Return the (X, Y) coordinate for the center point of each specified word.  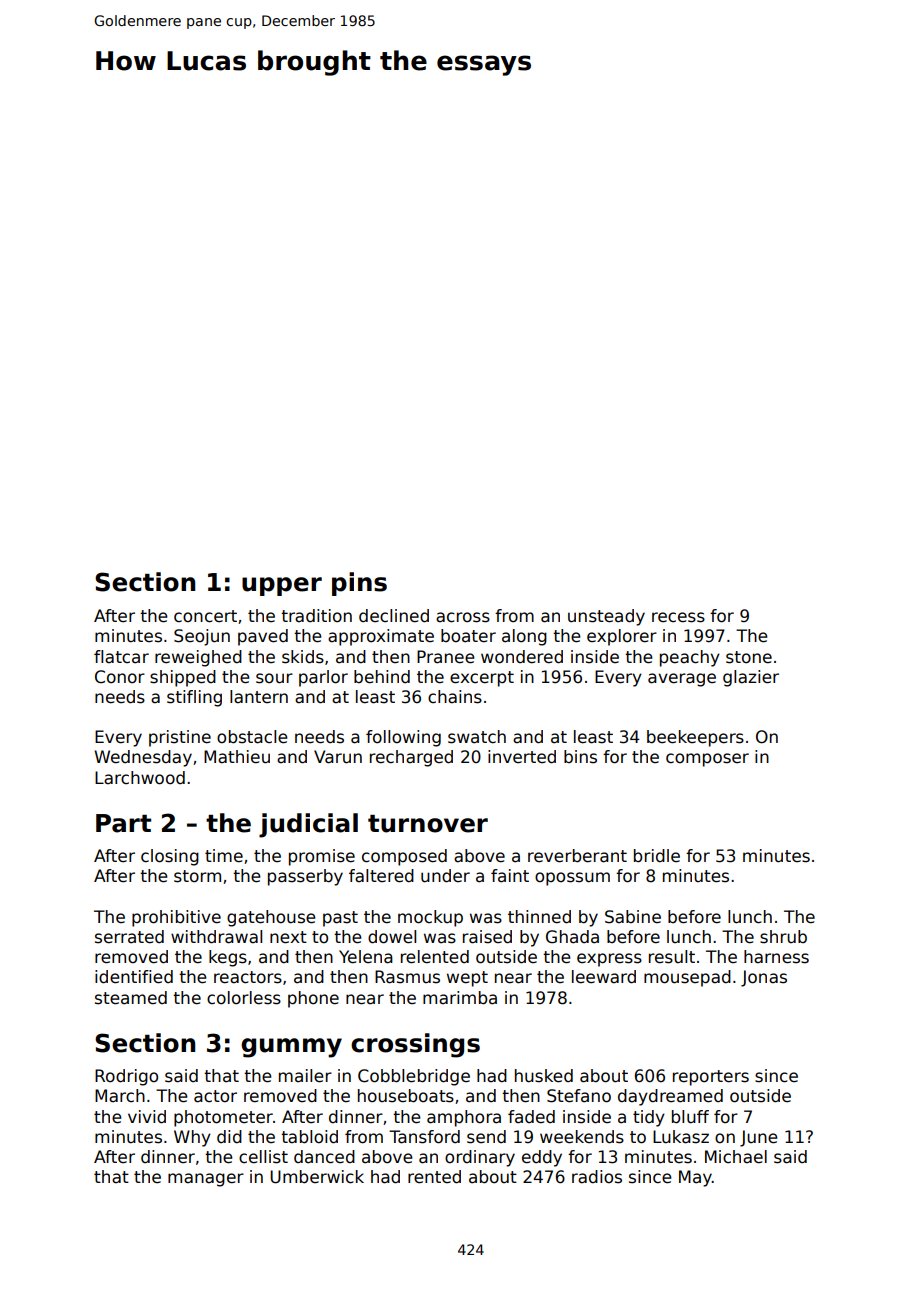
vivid (147, 1117)
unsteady (606, 617)
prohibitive (176, 918)
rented (434, 1177)
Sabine (633, 917)
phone (313, 999)
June (759, 1138)
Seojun (202, 637)
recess (678, 617)
